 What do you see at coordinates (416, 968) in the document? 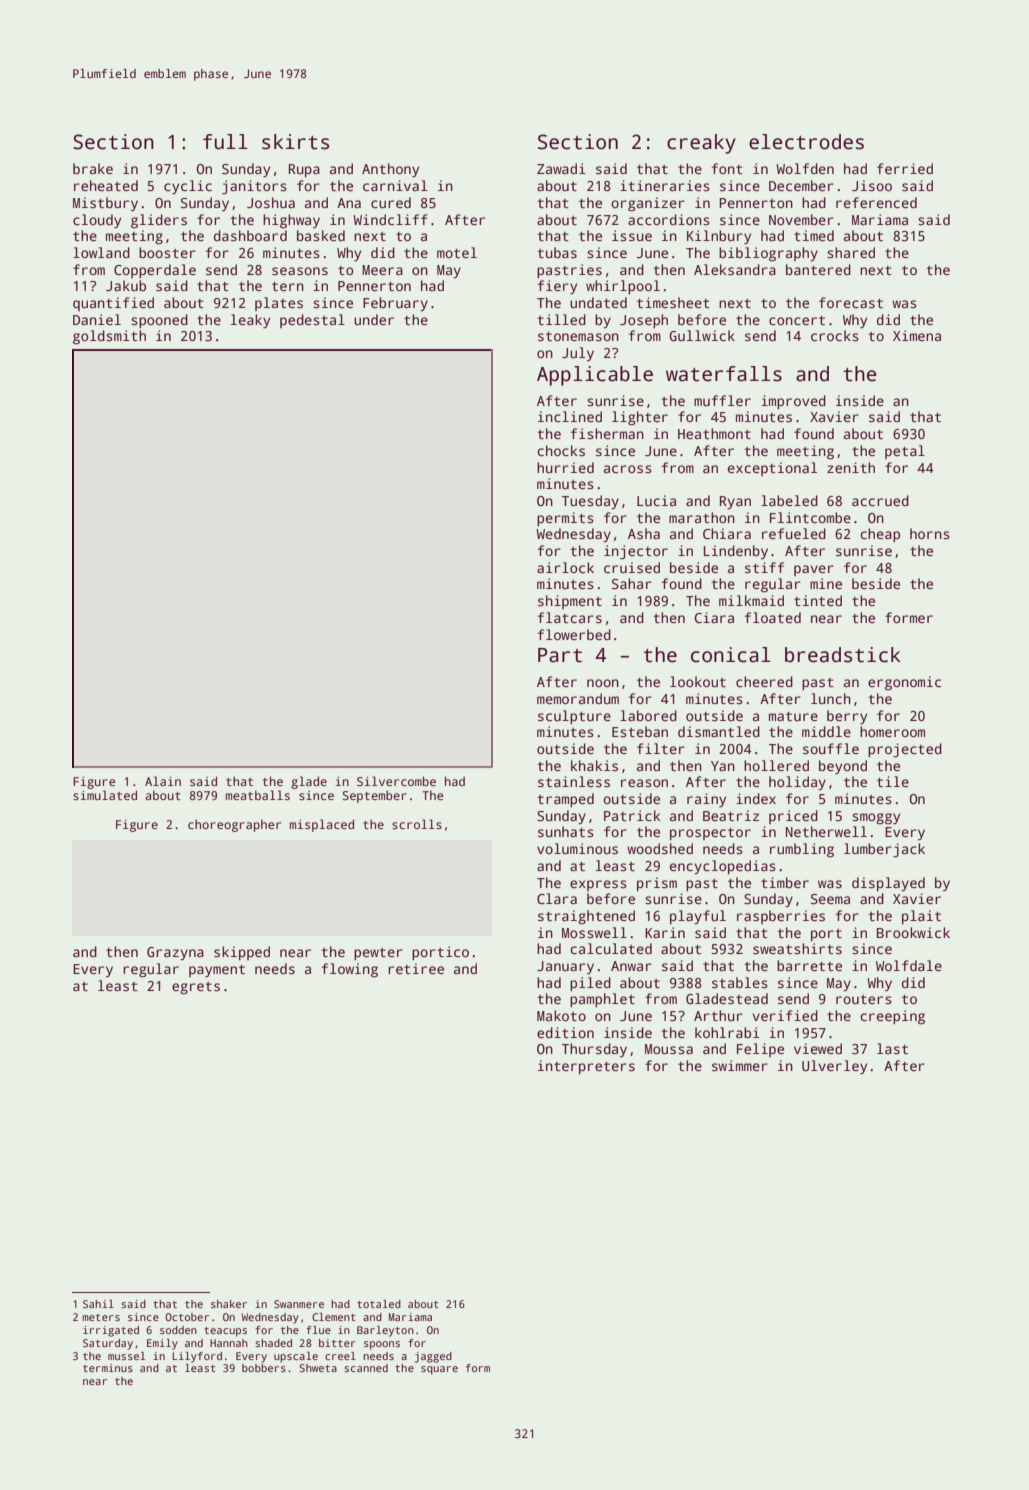
I see `retiree` at bounding box center [416, 968].
